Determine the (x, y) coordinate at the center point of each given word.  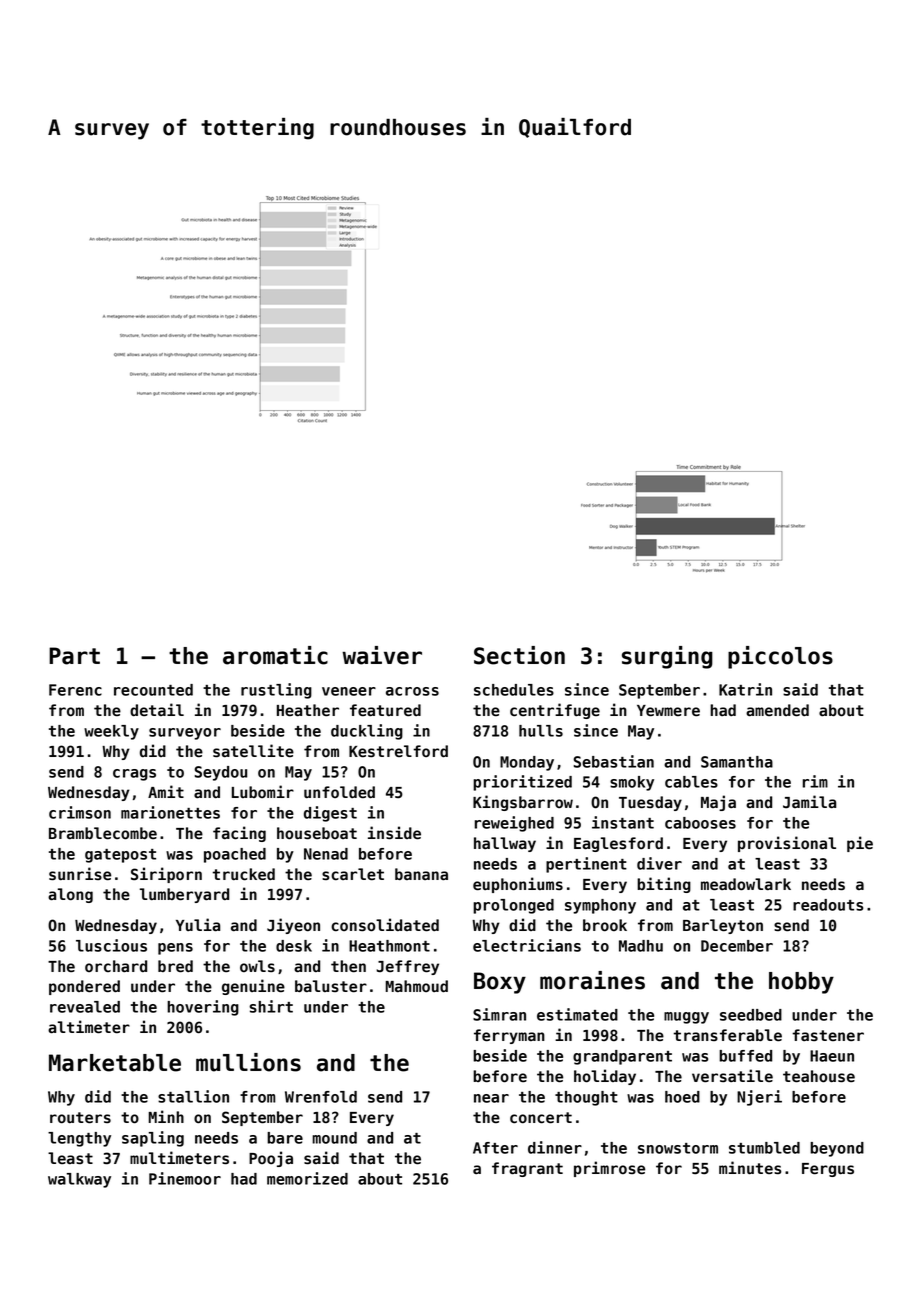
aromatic (275, 655)
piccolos (780, 657)
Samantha (737, 762)
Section (519, 655)
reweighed (514, 824)
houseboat (317, 833)
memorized (307, 1178)
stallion (193, 1096)
